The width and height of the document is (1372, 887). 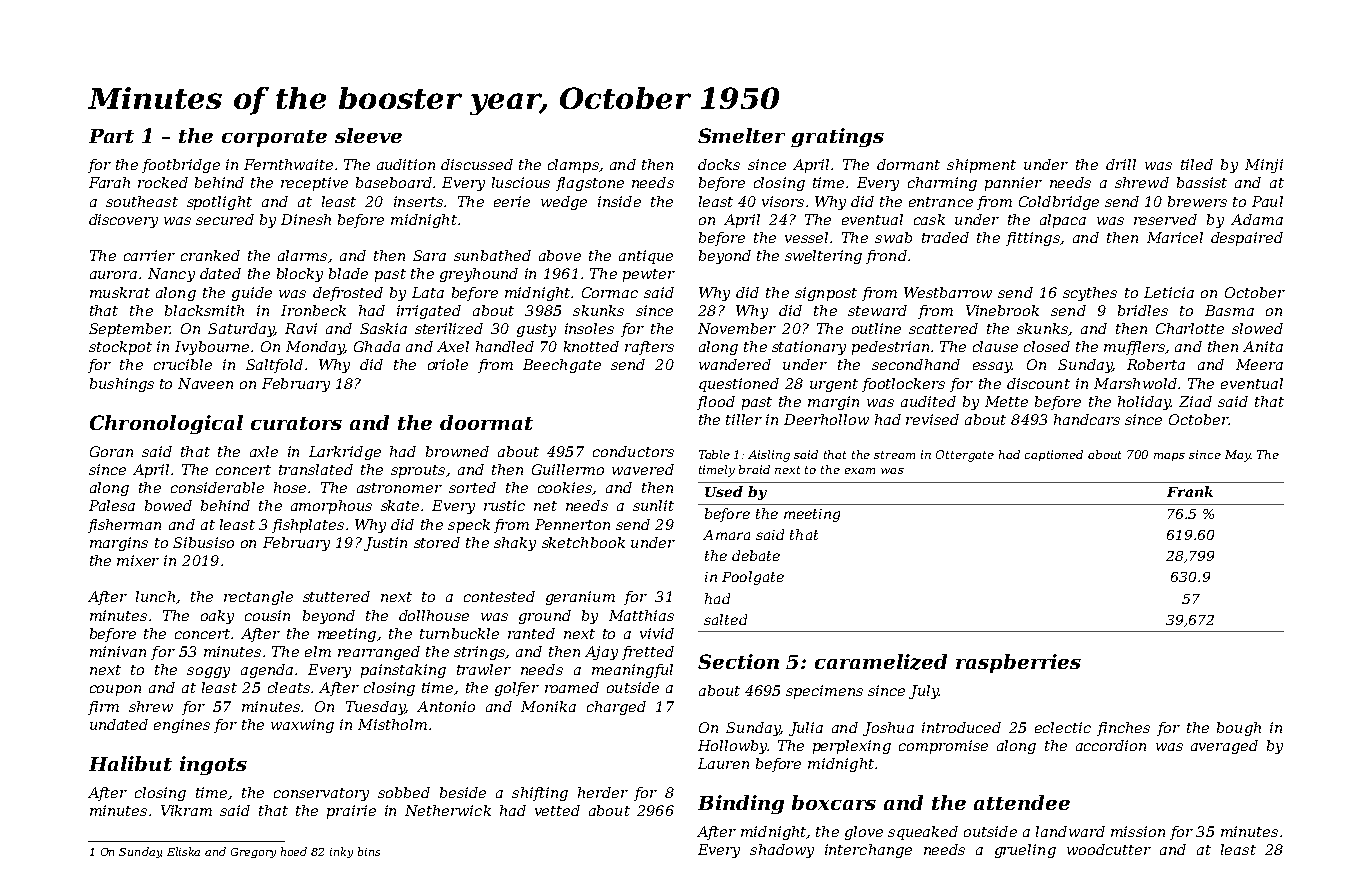 I want to click on clamps, so click(x=573, y=166).
